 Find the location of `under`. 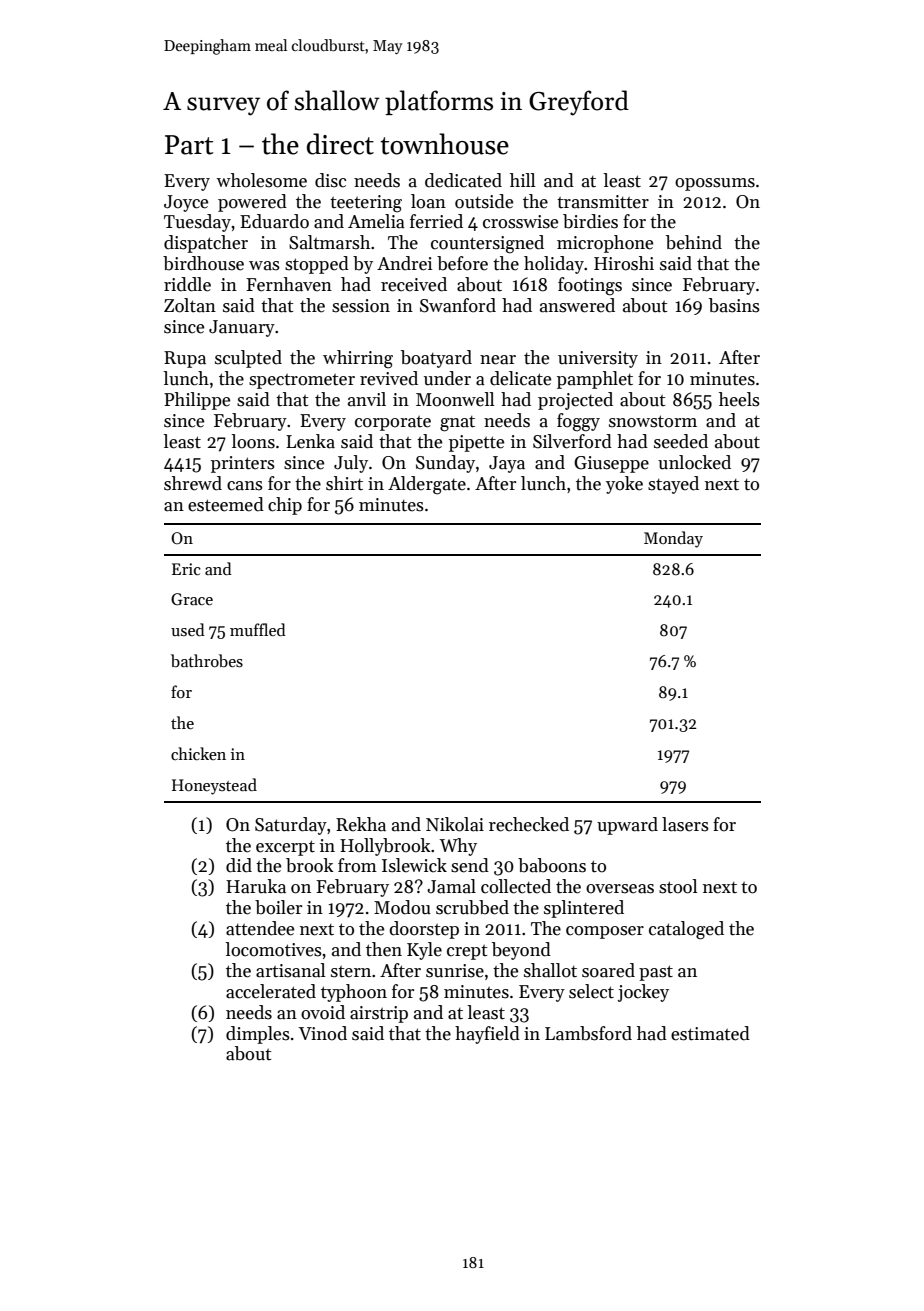

under is located at coordinates (447, 378).
